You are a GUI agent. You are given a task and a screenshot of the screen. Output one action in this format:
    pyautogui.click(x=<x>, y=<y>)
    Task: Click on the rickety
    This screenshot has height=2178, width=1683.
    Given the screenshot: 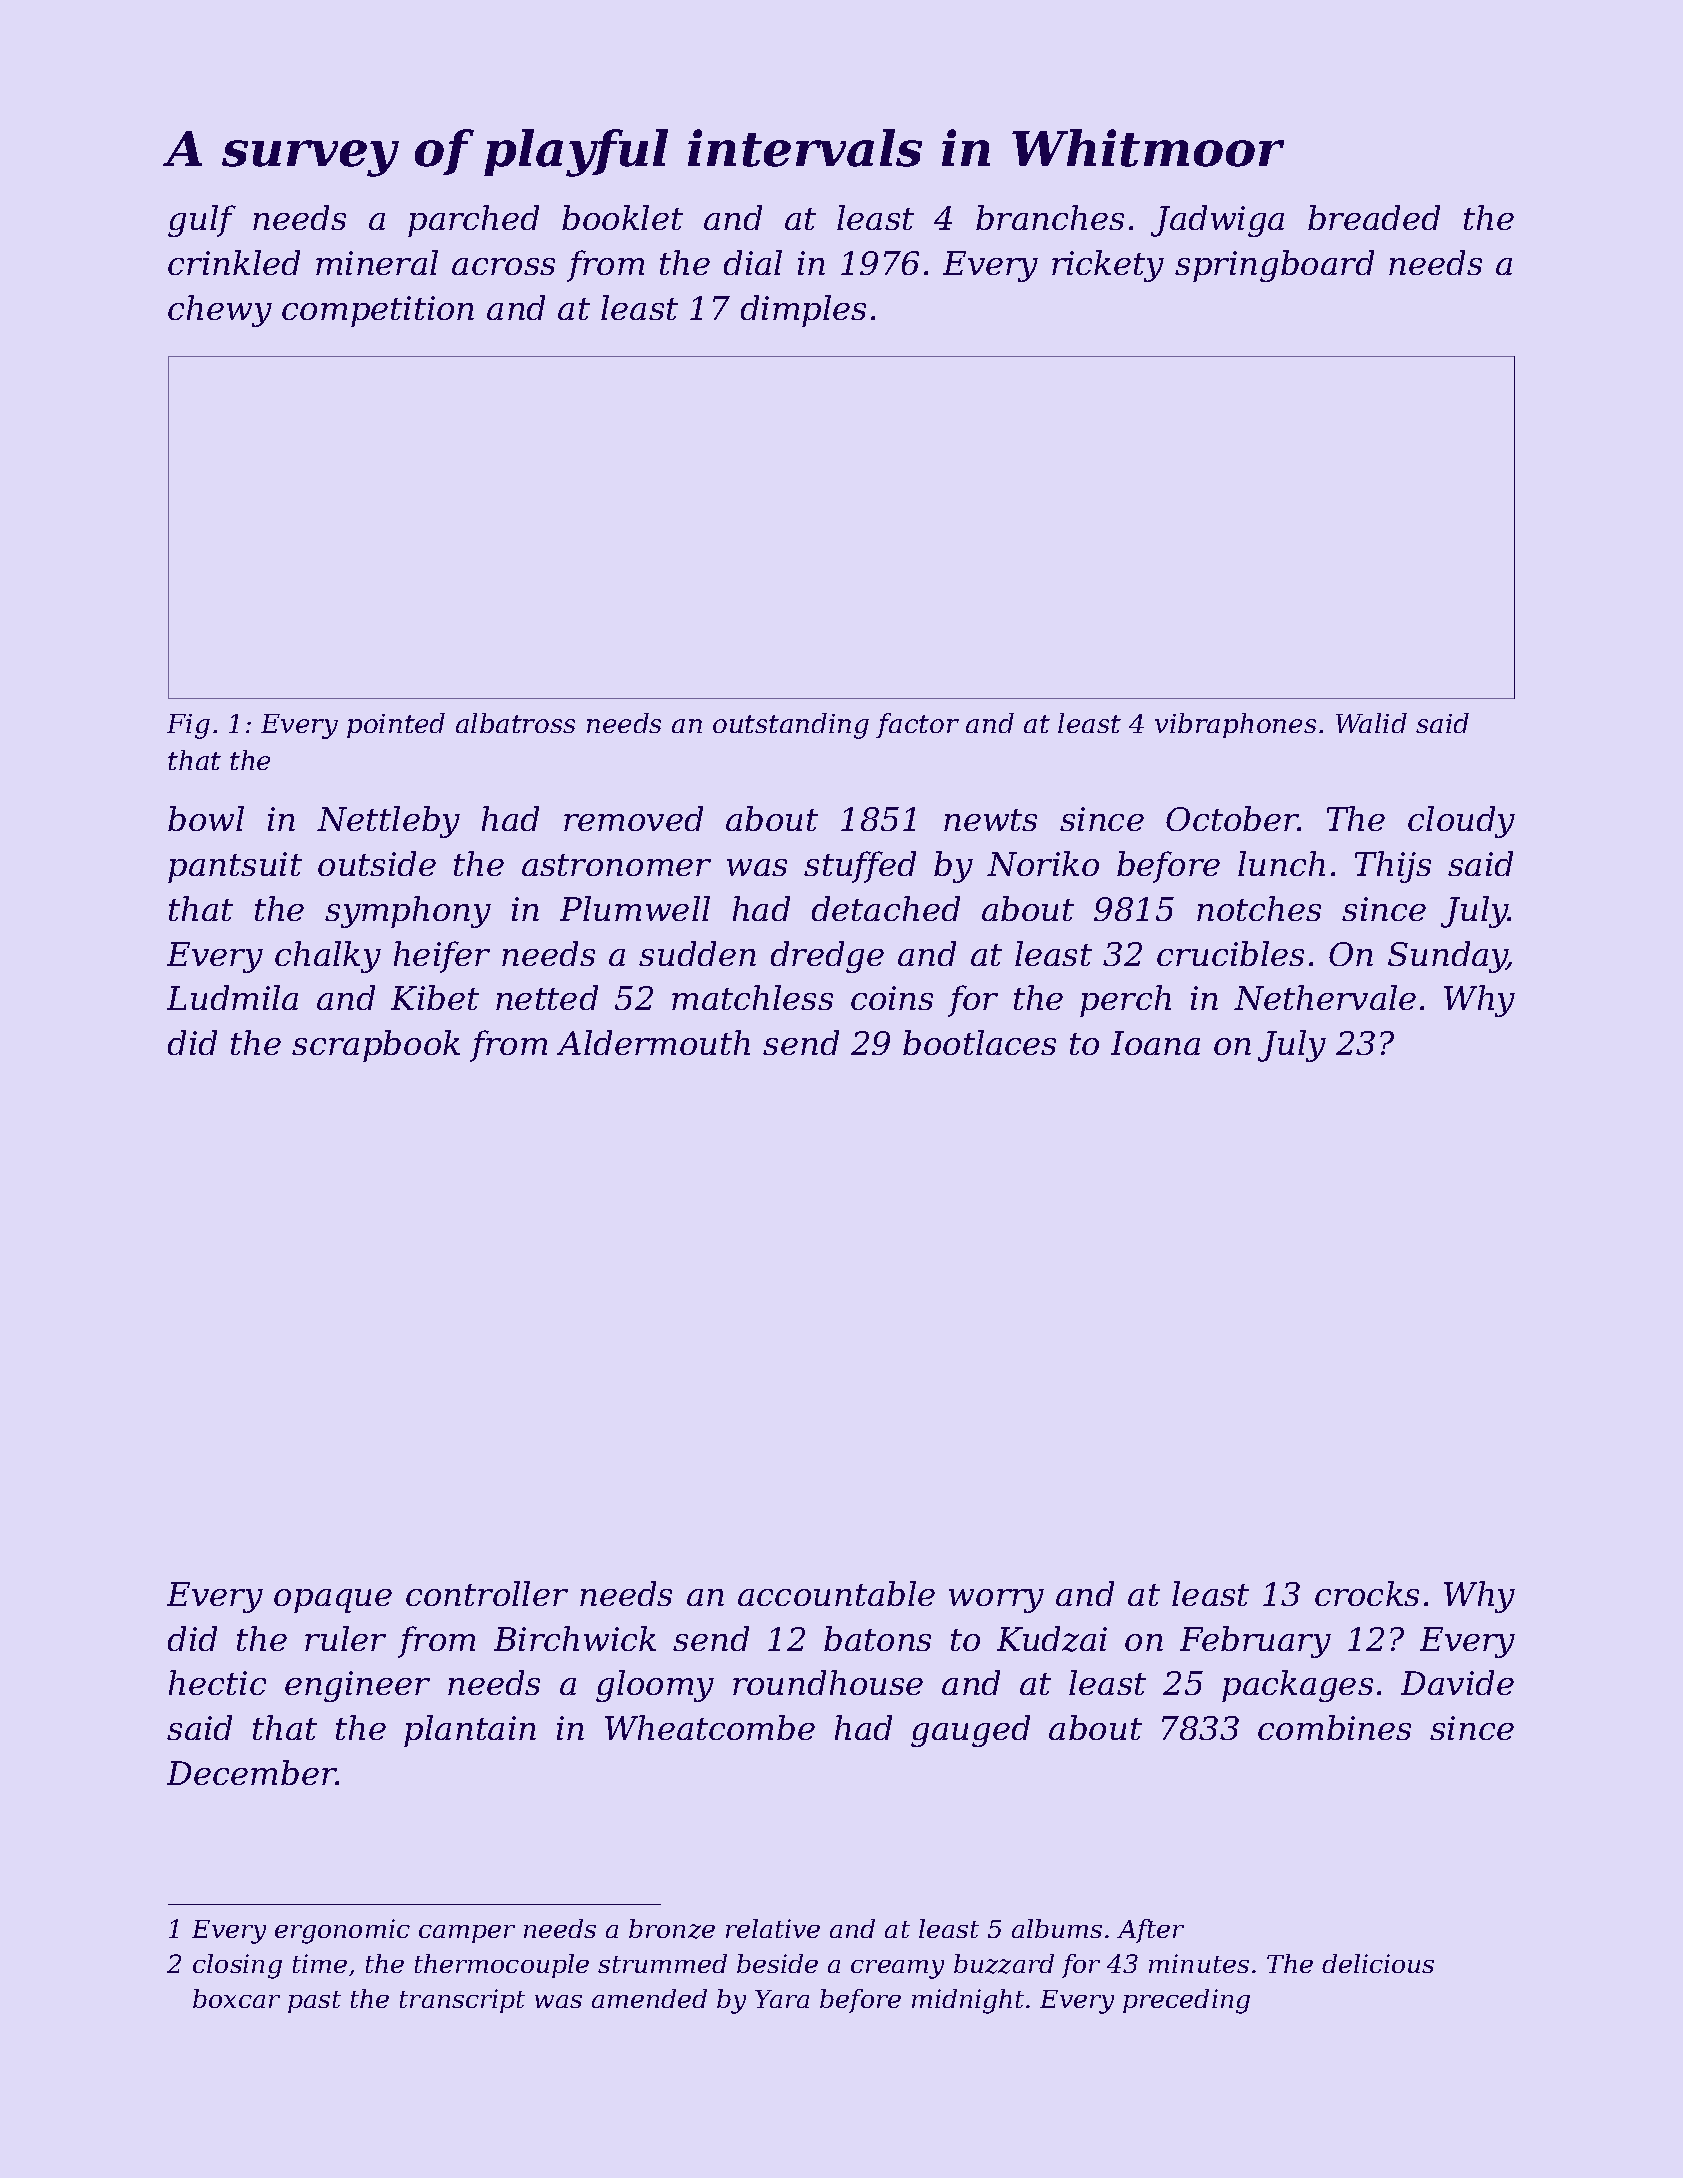 What is the action you would take?
    pyautogui.click(x=1108, y=266)
